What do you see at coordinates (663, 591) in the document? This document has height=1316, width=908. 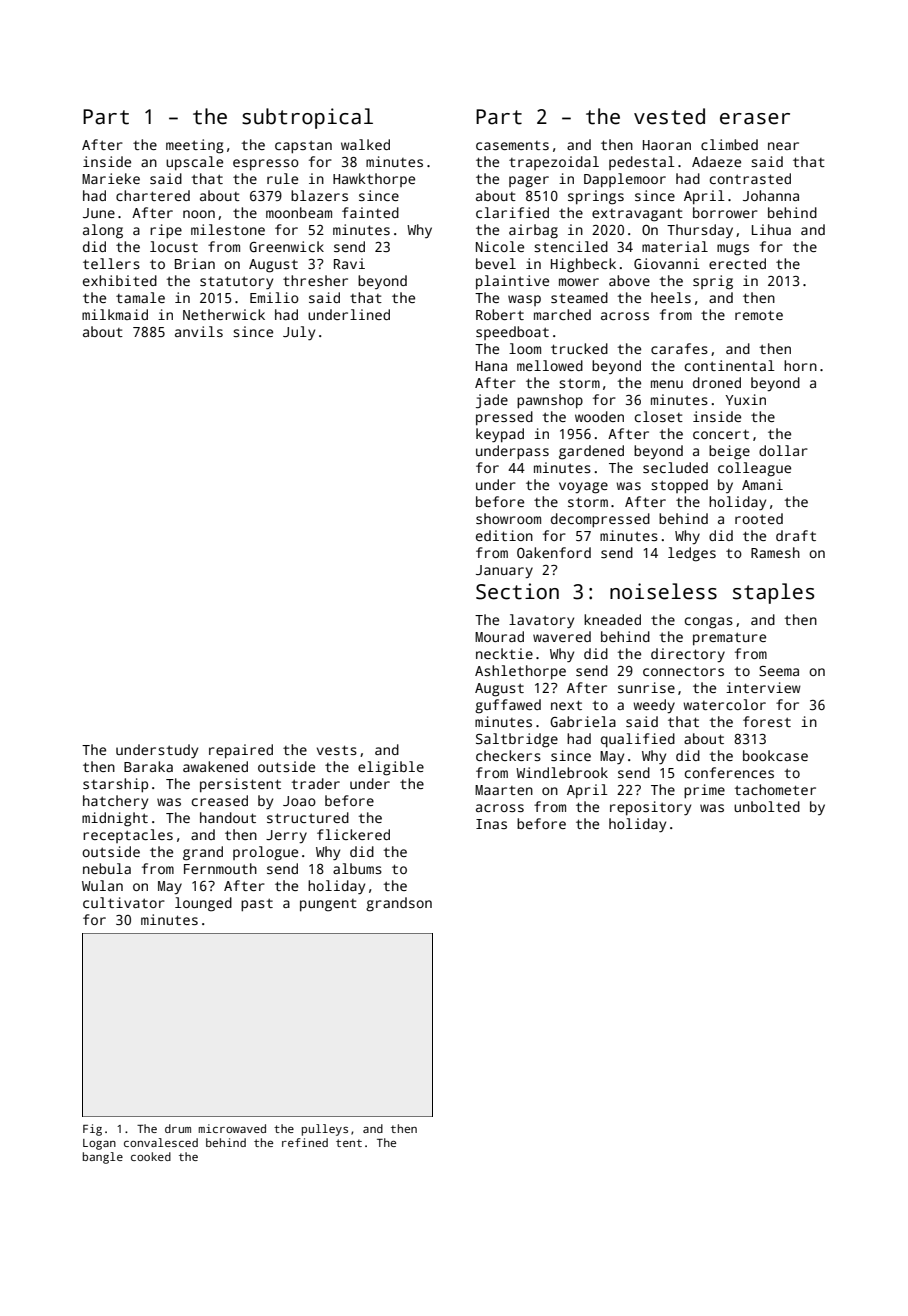 I see `noiseless` at bounding box center [663, 591].
